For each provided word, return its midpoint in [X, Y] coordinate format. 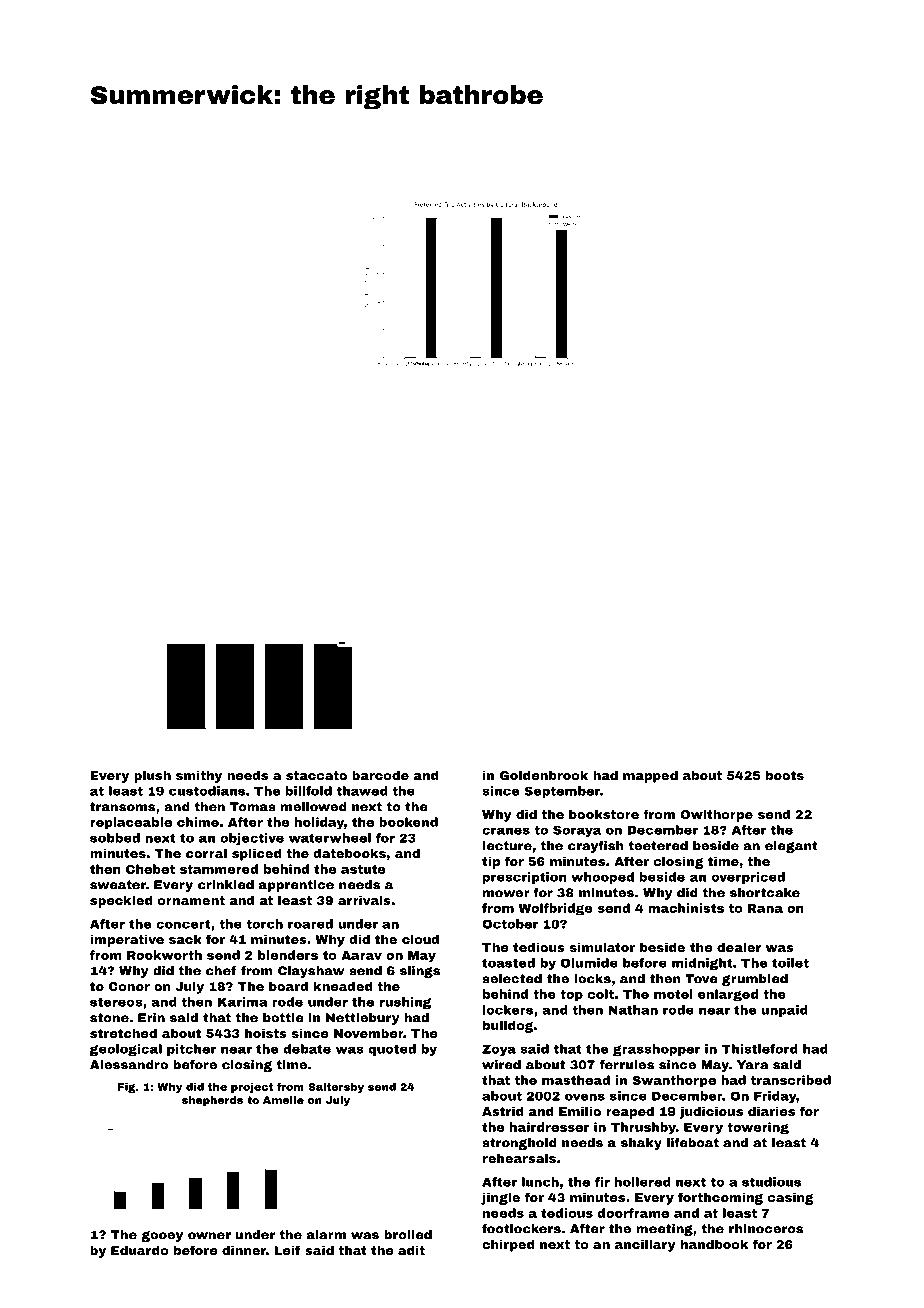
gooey [162, 1236]
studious [771, 1182]
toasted [508, 963]
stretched [123, 1033]
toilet [790, 963]
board [288, 986]
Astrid [503, 1111]
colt [601, 994]
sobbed [115, 838]
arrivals [364, 900]
